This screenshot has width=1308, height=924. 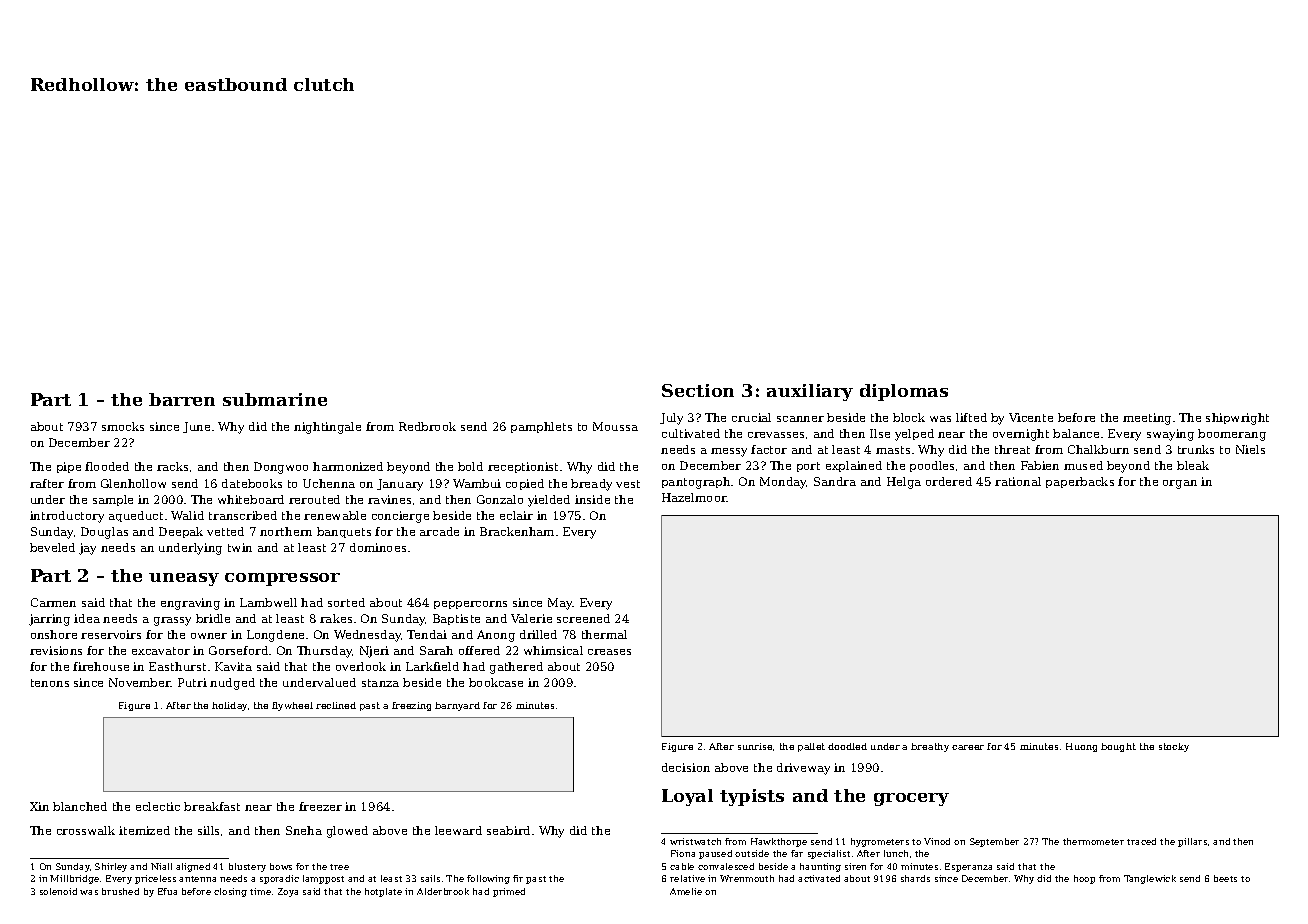 What do you see at coordinates (1174, 747) in the screenshot?
I see `stocky` at bounding box center [1174, 747].
